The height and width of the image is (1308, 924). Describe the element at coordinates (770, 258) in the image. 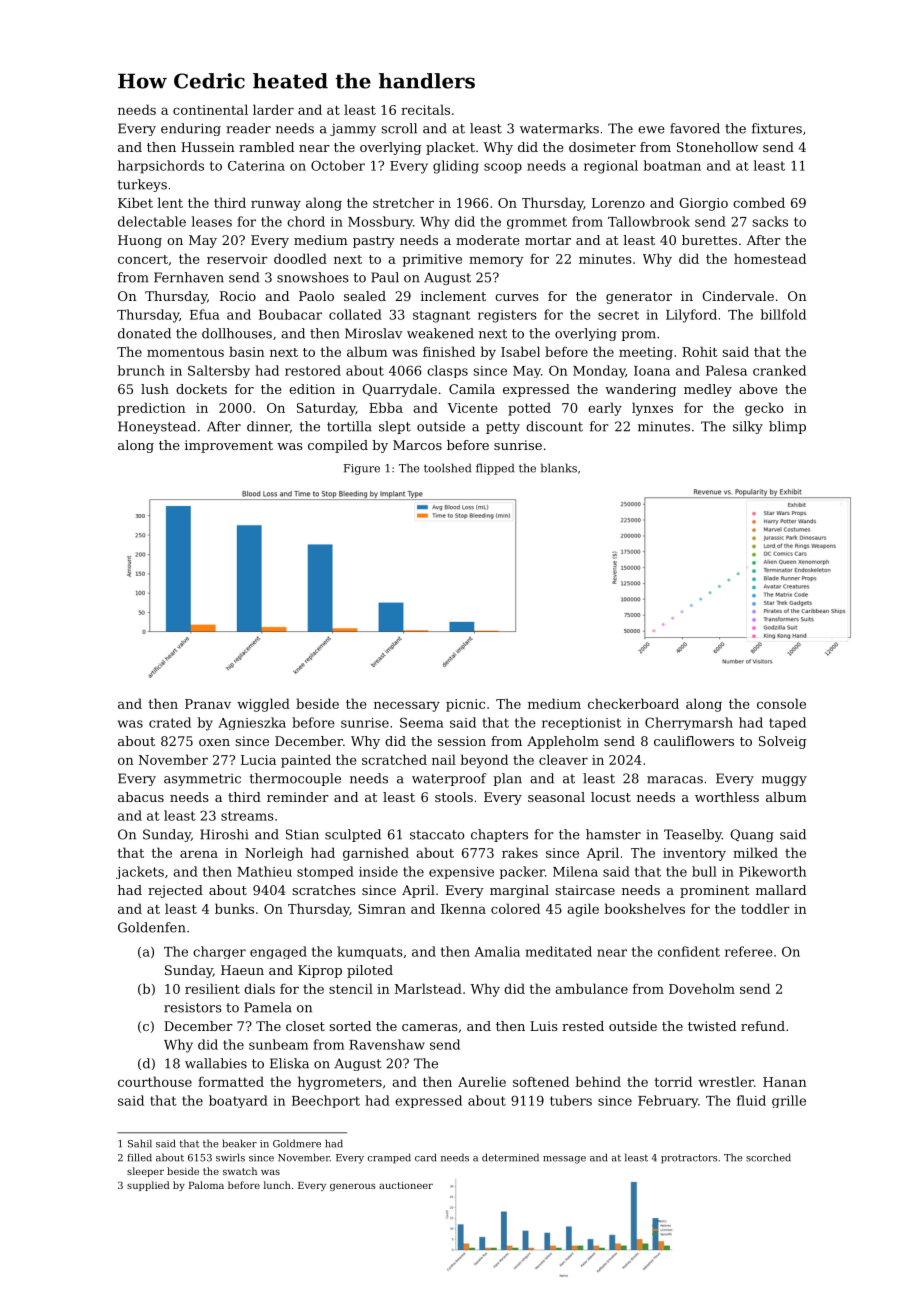

I see `homestead` at that location.
